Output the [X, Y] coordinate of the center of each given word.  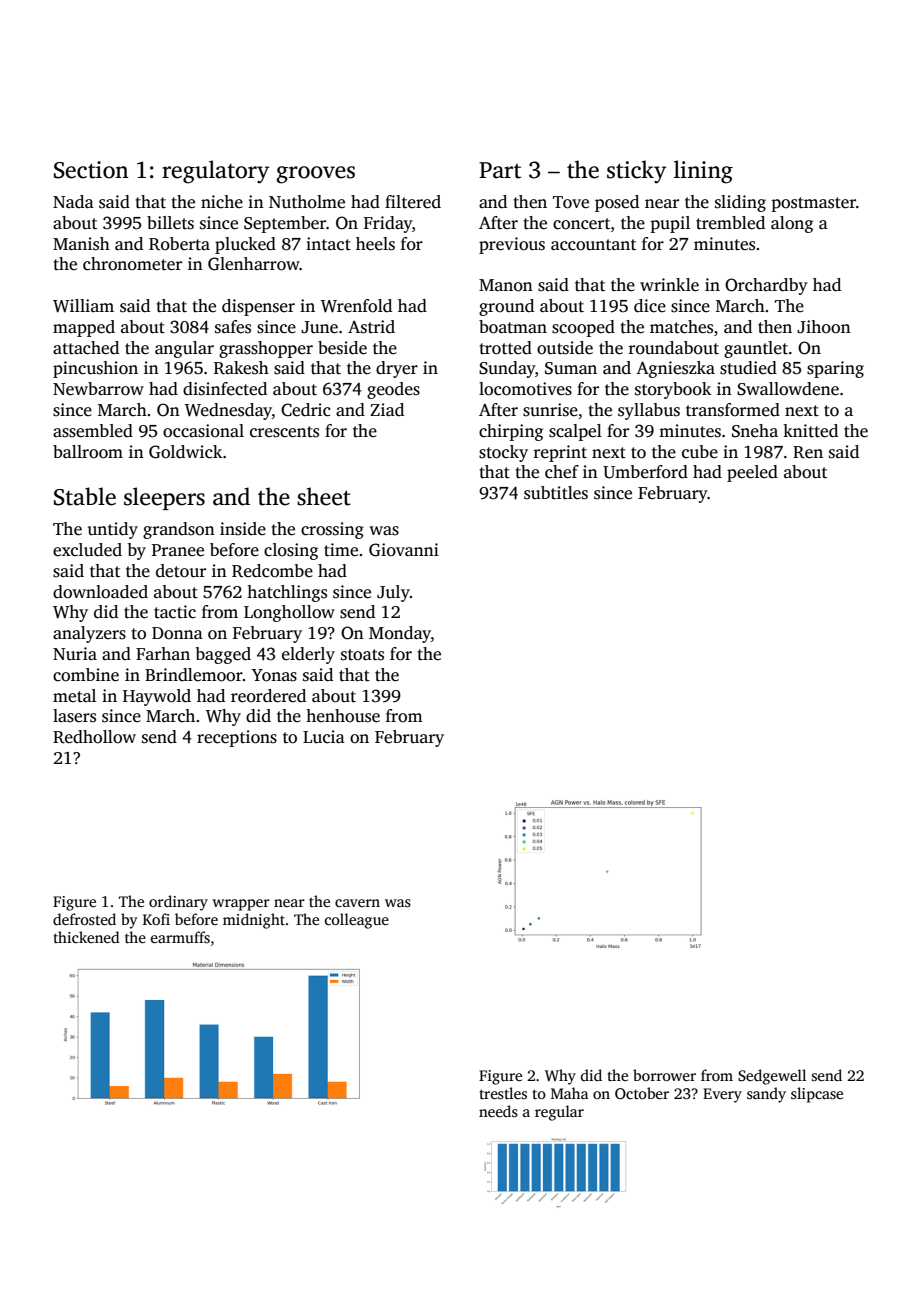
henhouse [343, 716]
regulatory [215, 172]
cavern [357, 903]
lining [703, 172]
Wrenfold [356, 306]
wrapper [241, 905]
